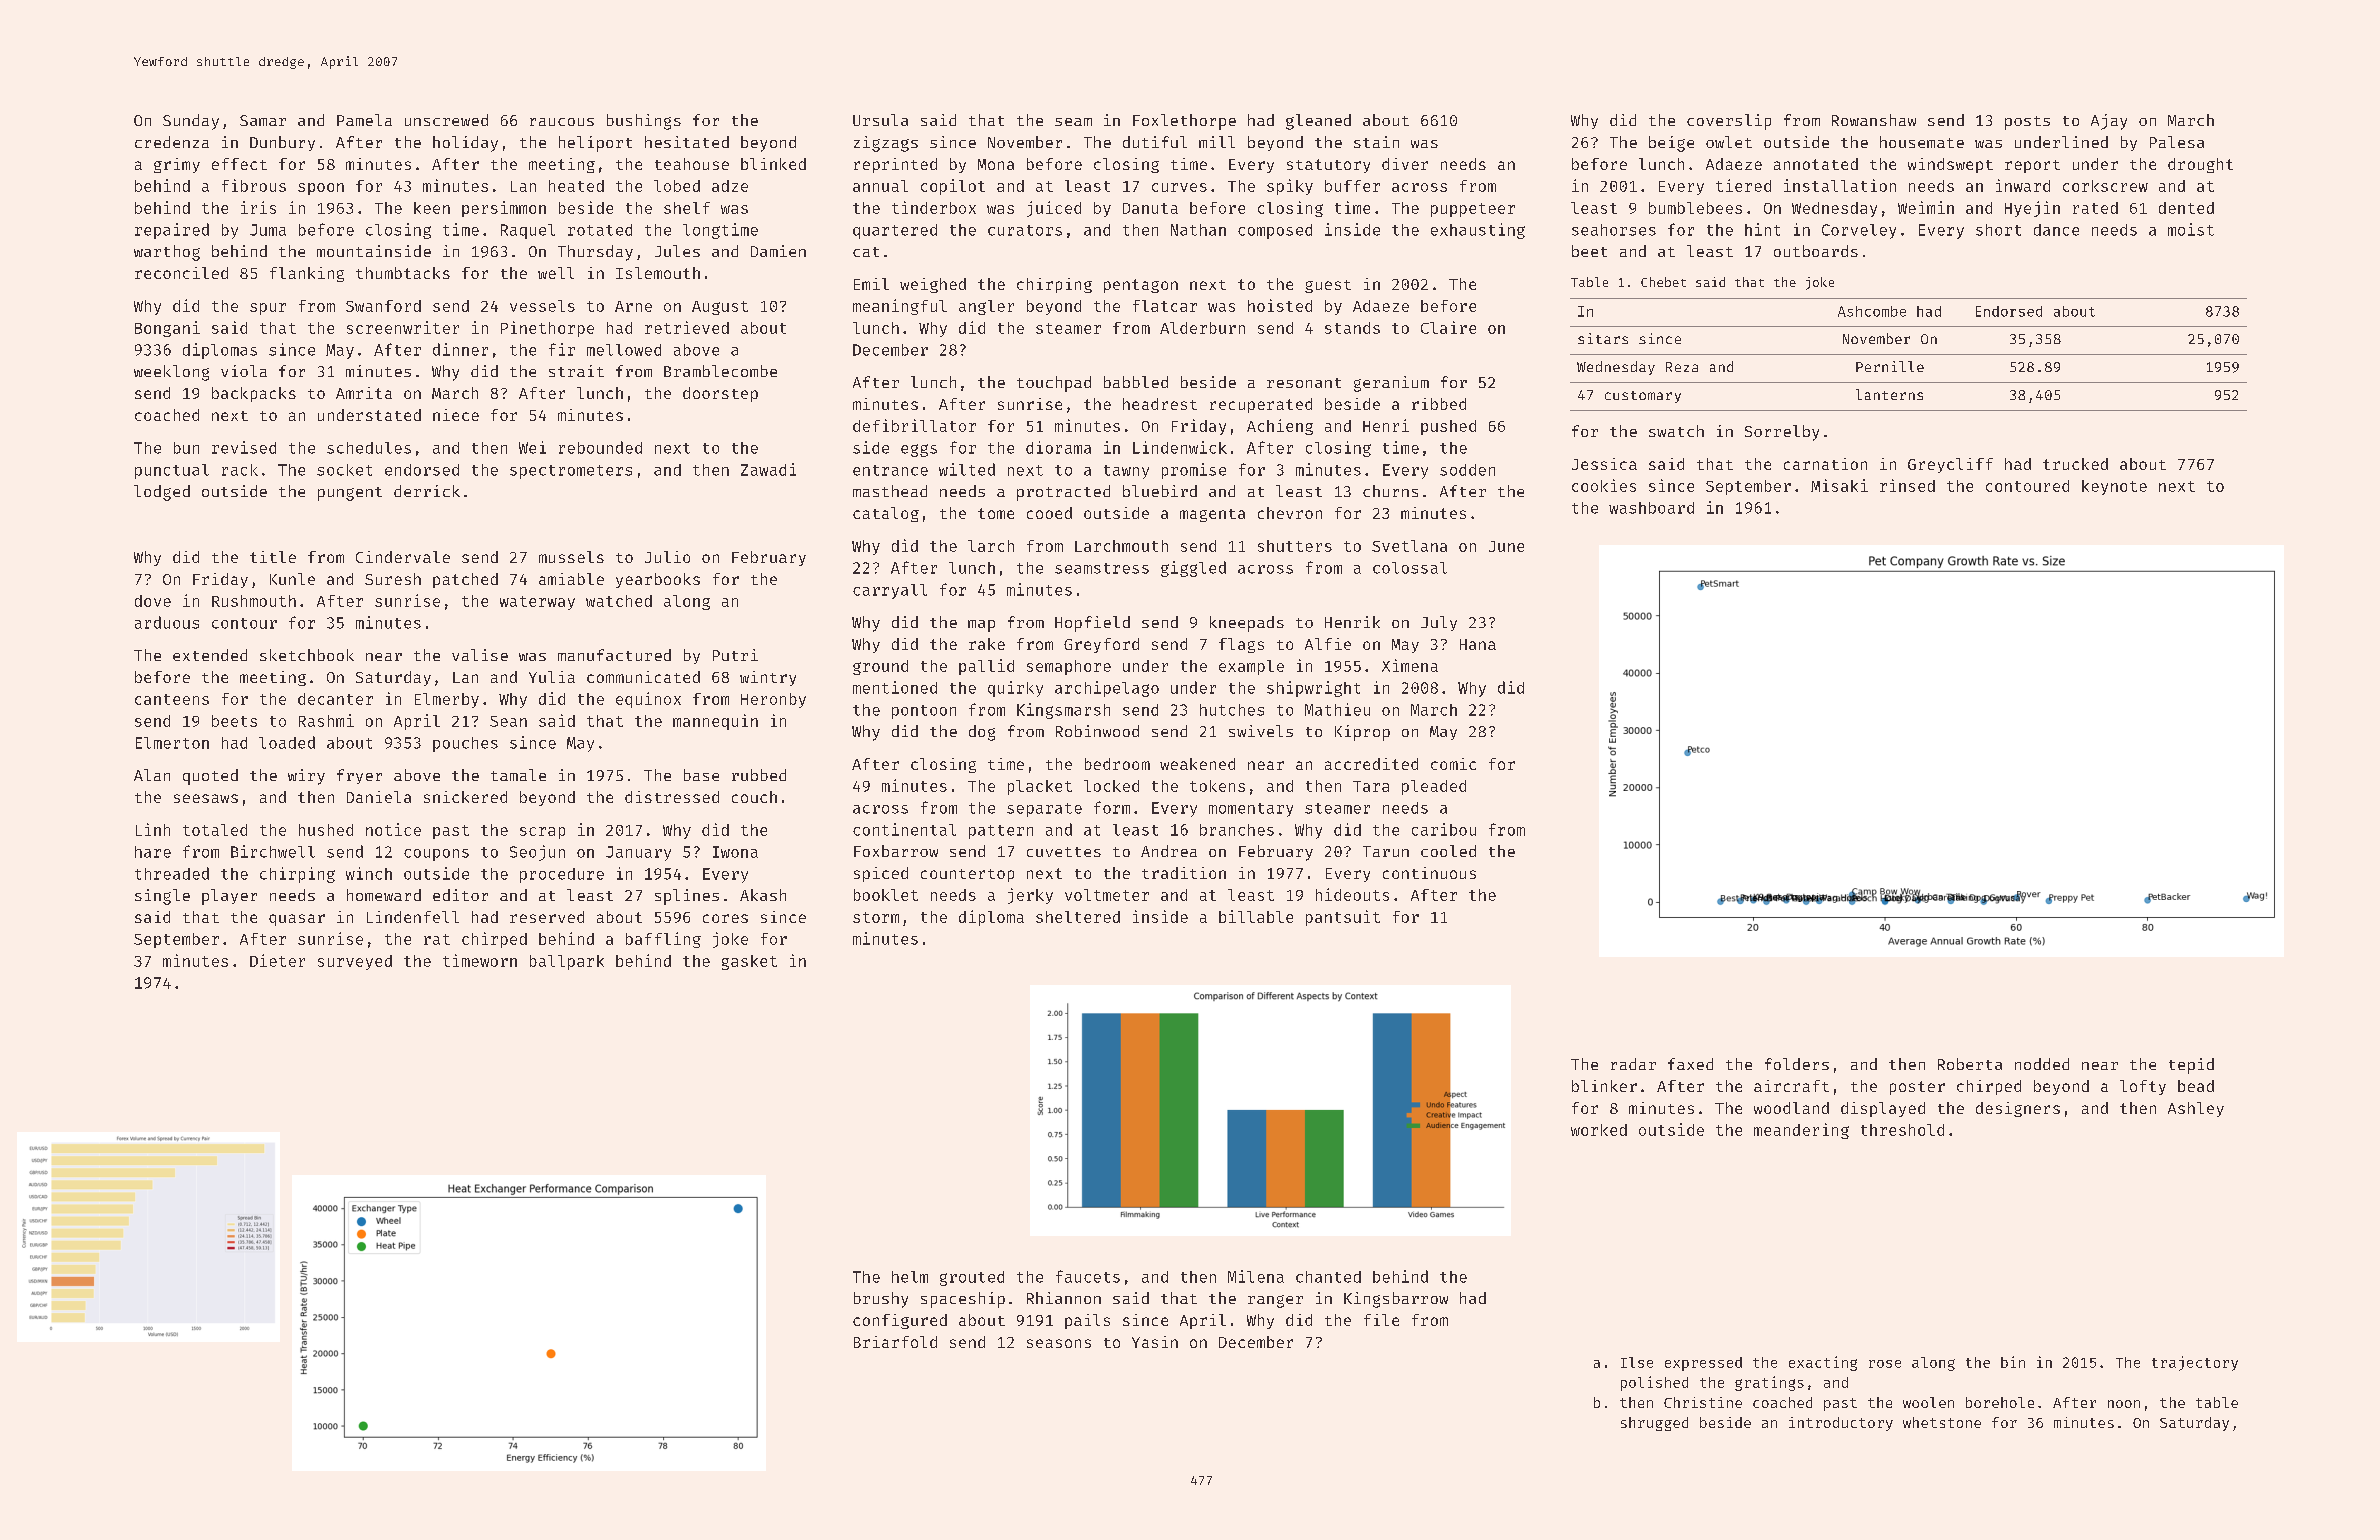  Describe the element at coordinates (2191, 229) in the screenshot. I see `moist` at that location.
